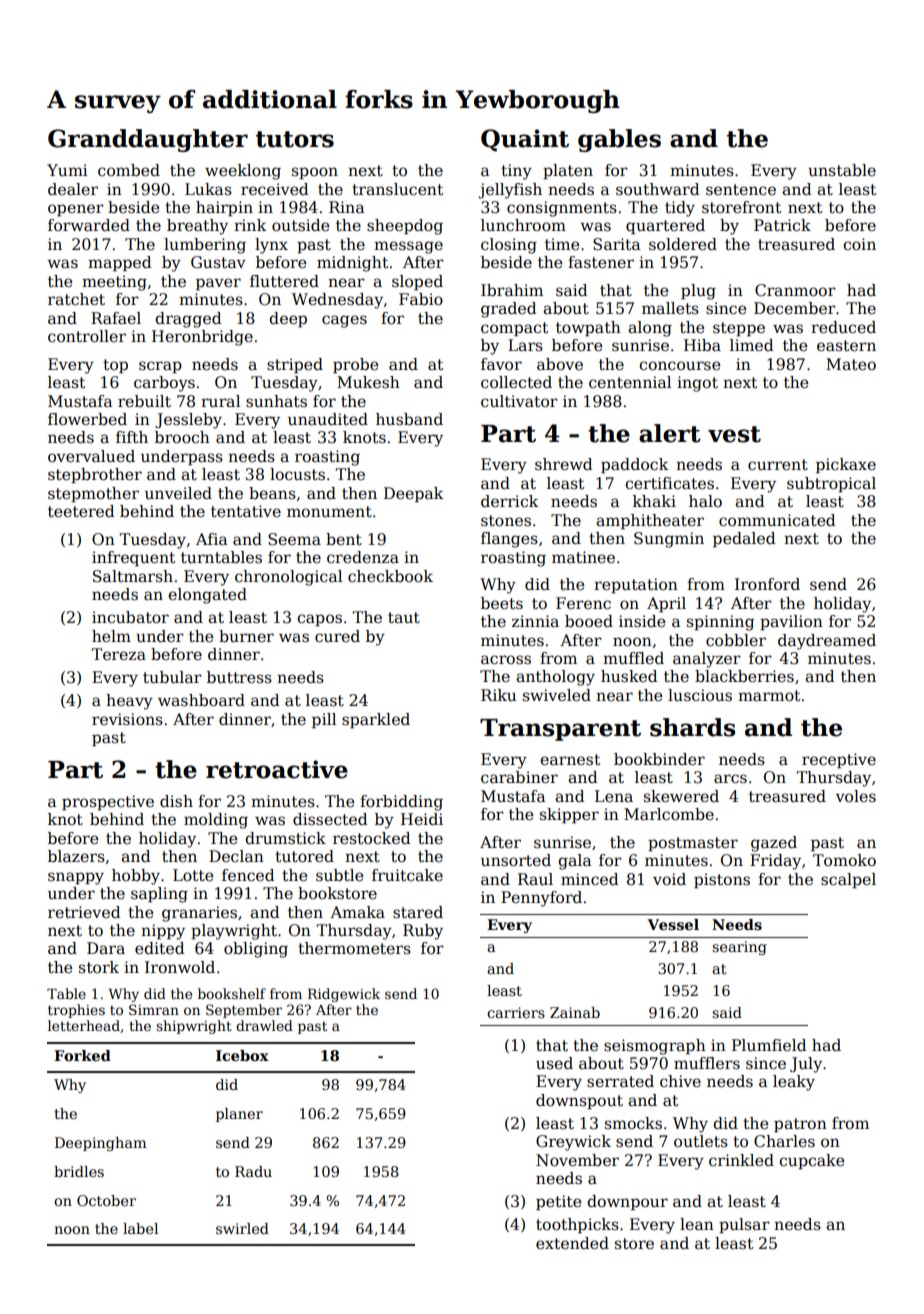 The height and width of the screenshot is (1314, 924). I want to click on Lukas, so click(208, 189).
